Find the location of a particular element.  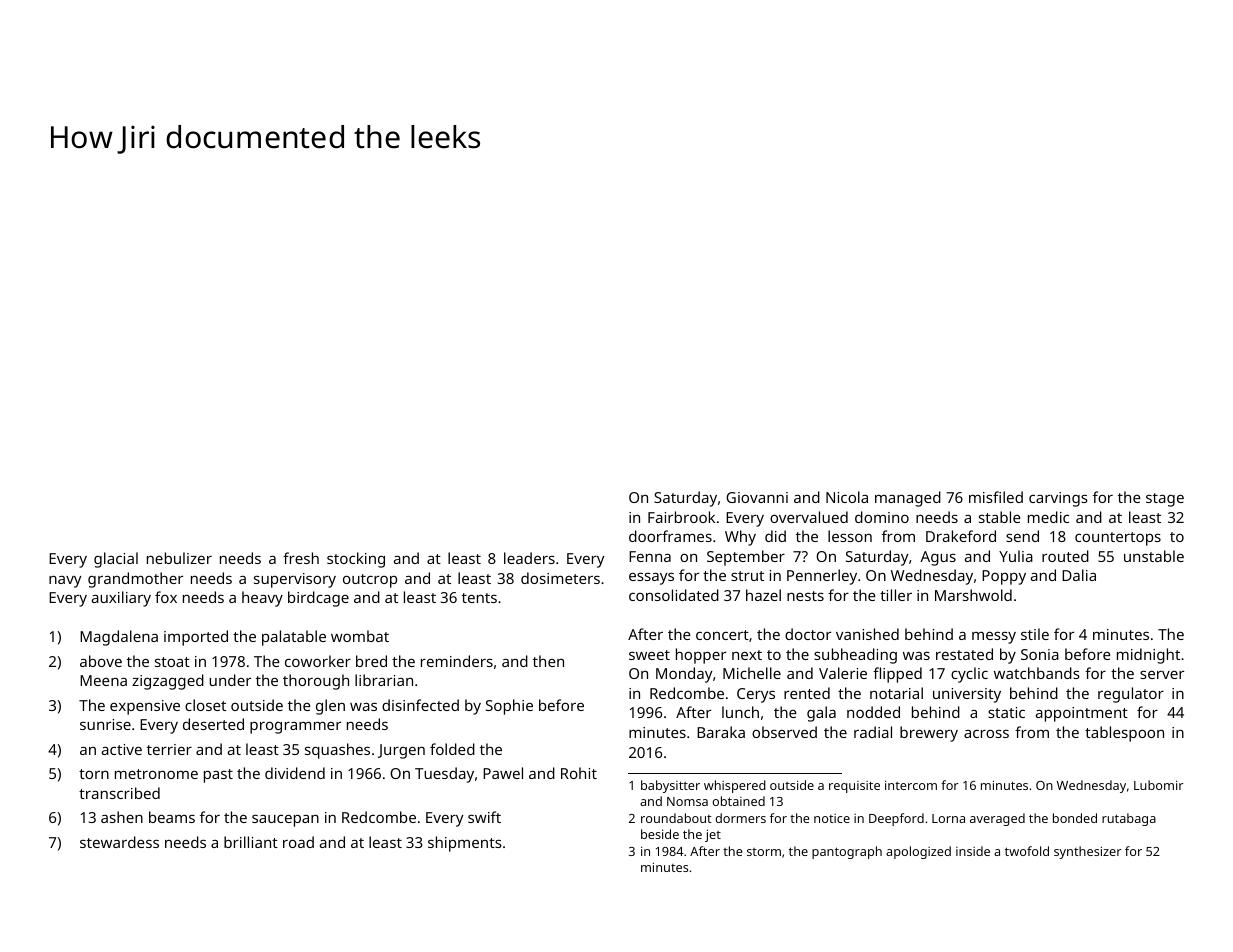

stewardess is located at coordinates (119, 842).
